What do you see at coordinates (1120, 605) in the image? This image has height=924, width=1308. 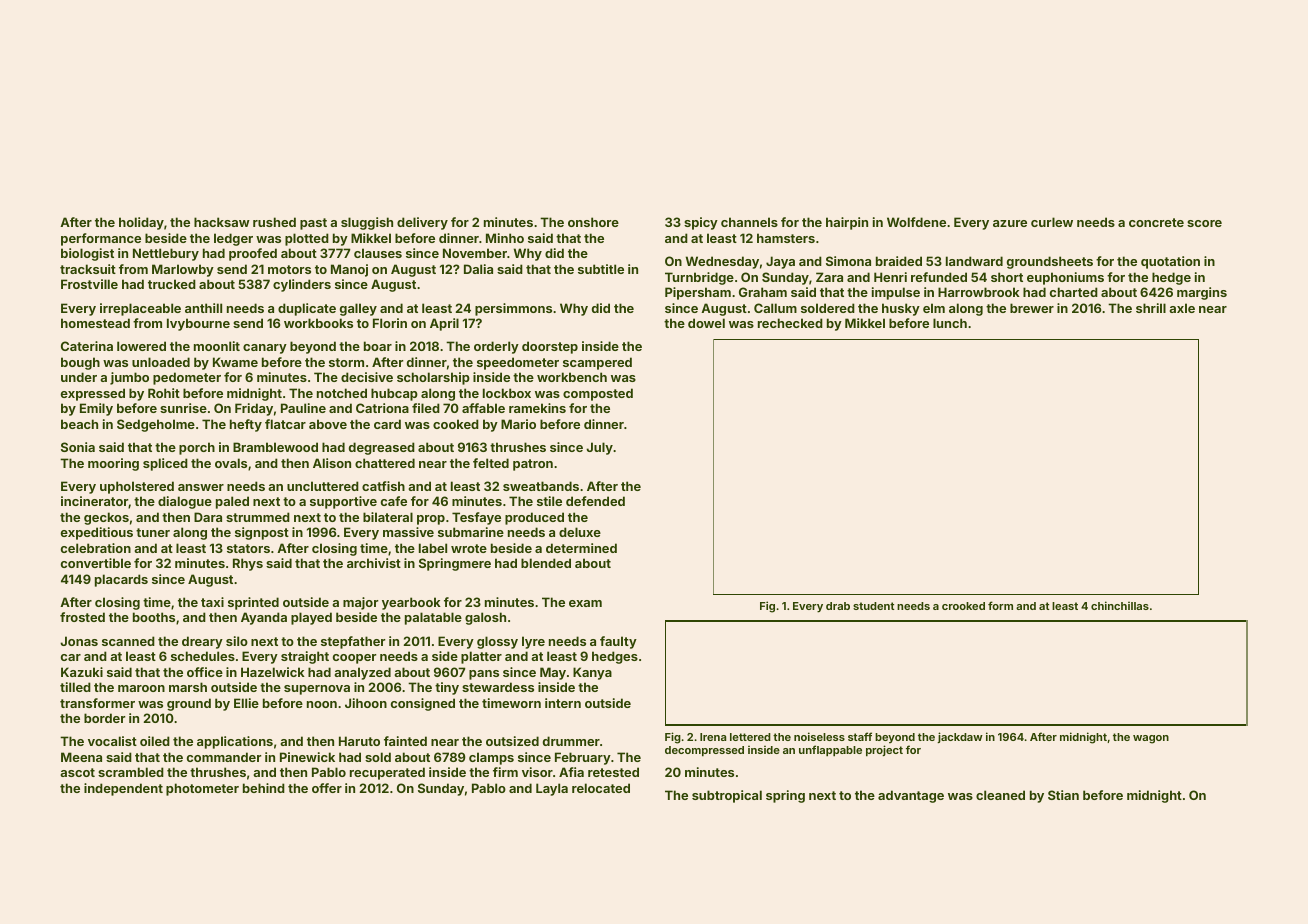 I see `chinchillas` at bounding box center [1120, 605].
